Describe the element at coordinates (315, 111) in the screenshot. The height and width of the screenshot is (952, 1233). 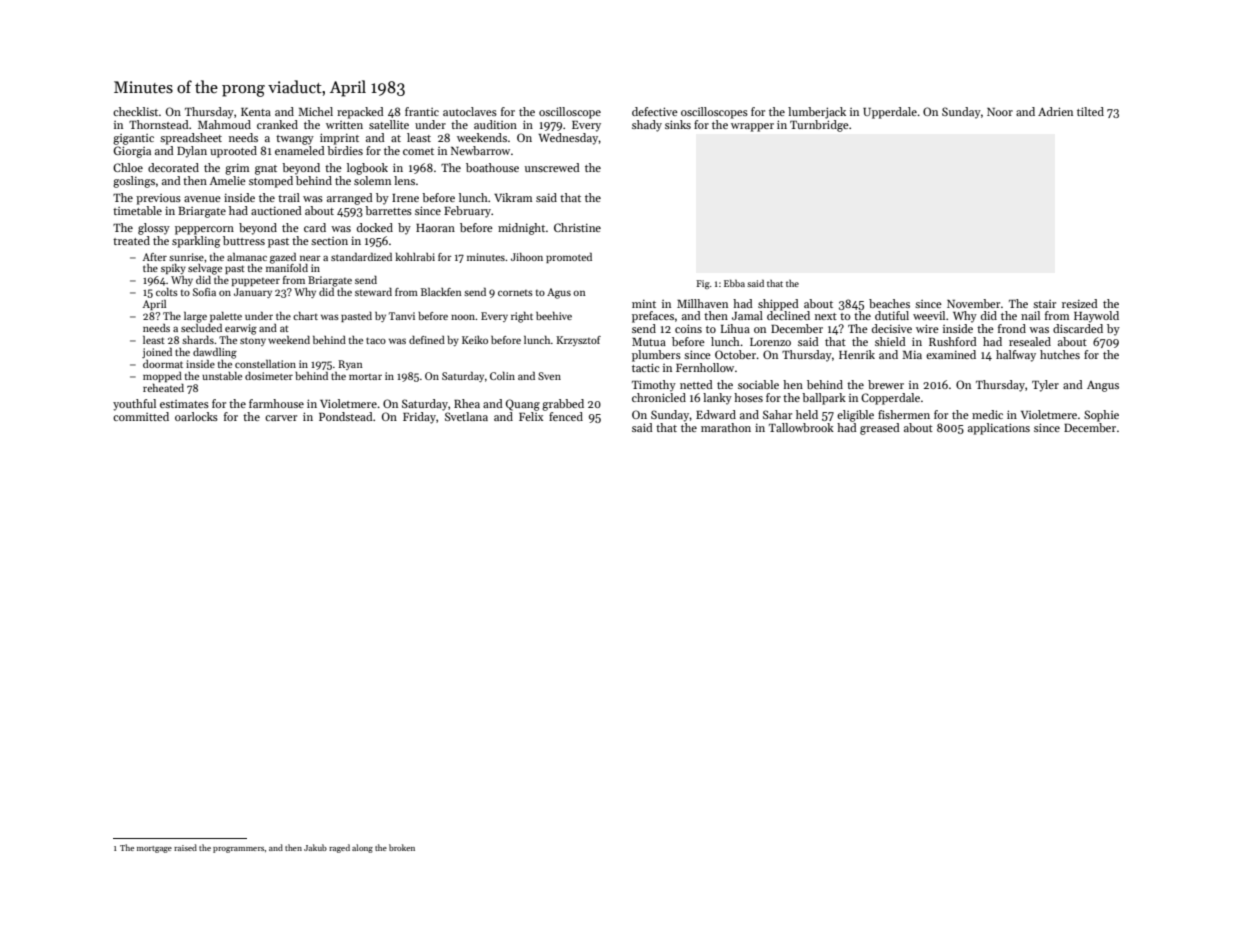
I see `Michel` at that location.
